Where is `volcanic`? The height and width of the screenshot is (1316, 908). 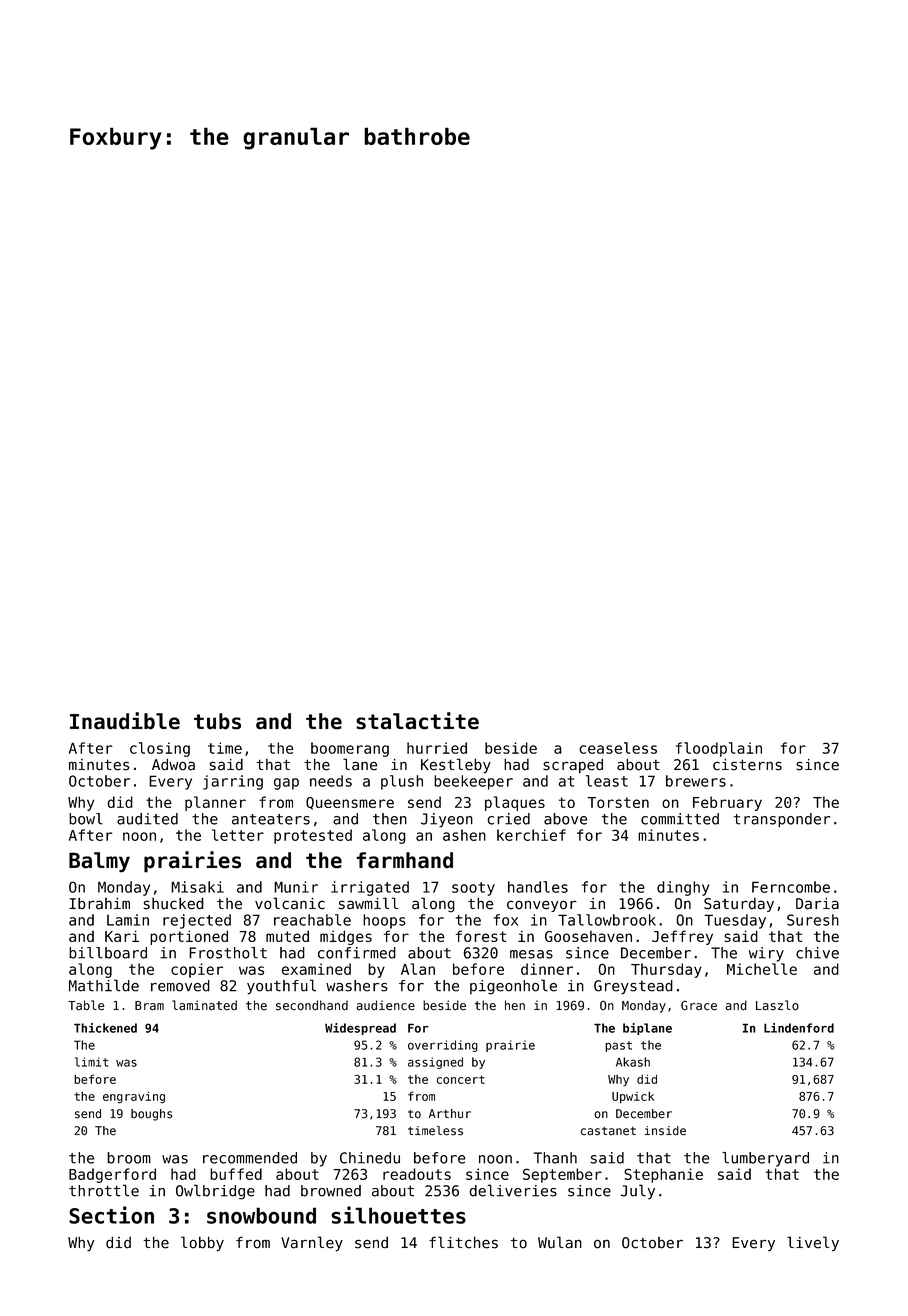
volcanic is located at coordinates (290, 903).
